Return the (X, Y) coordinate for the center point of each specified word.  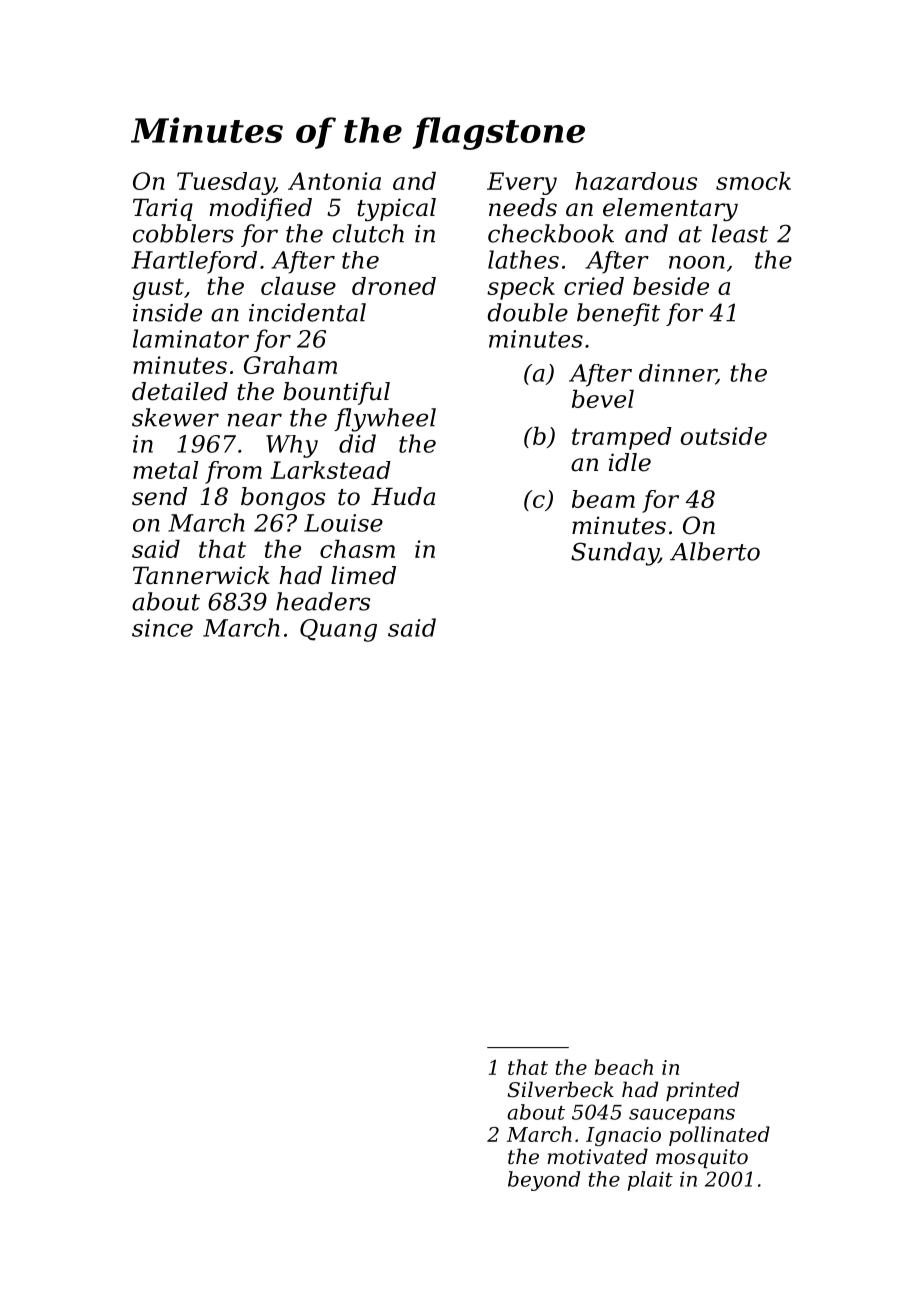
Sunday (615, 554)
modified (261, 209)
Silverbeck (560, 1089)
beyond (544, 1181)
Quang (338, 630)
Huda (403, 496)
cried (594, 286)
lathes (523, 259)
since (162, 628)
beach (624, 1067)
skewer (175, 417)
